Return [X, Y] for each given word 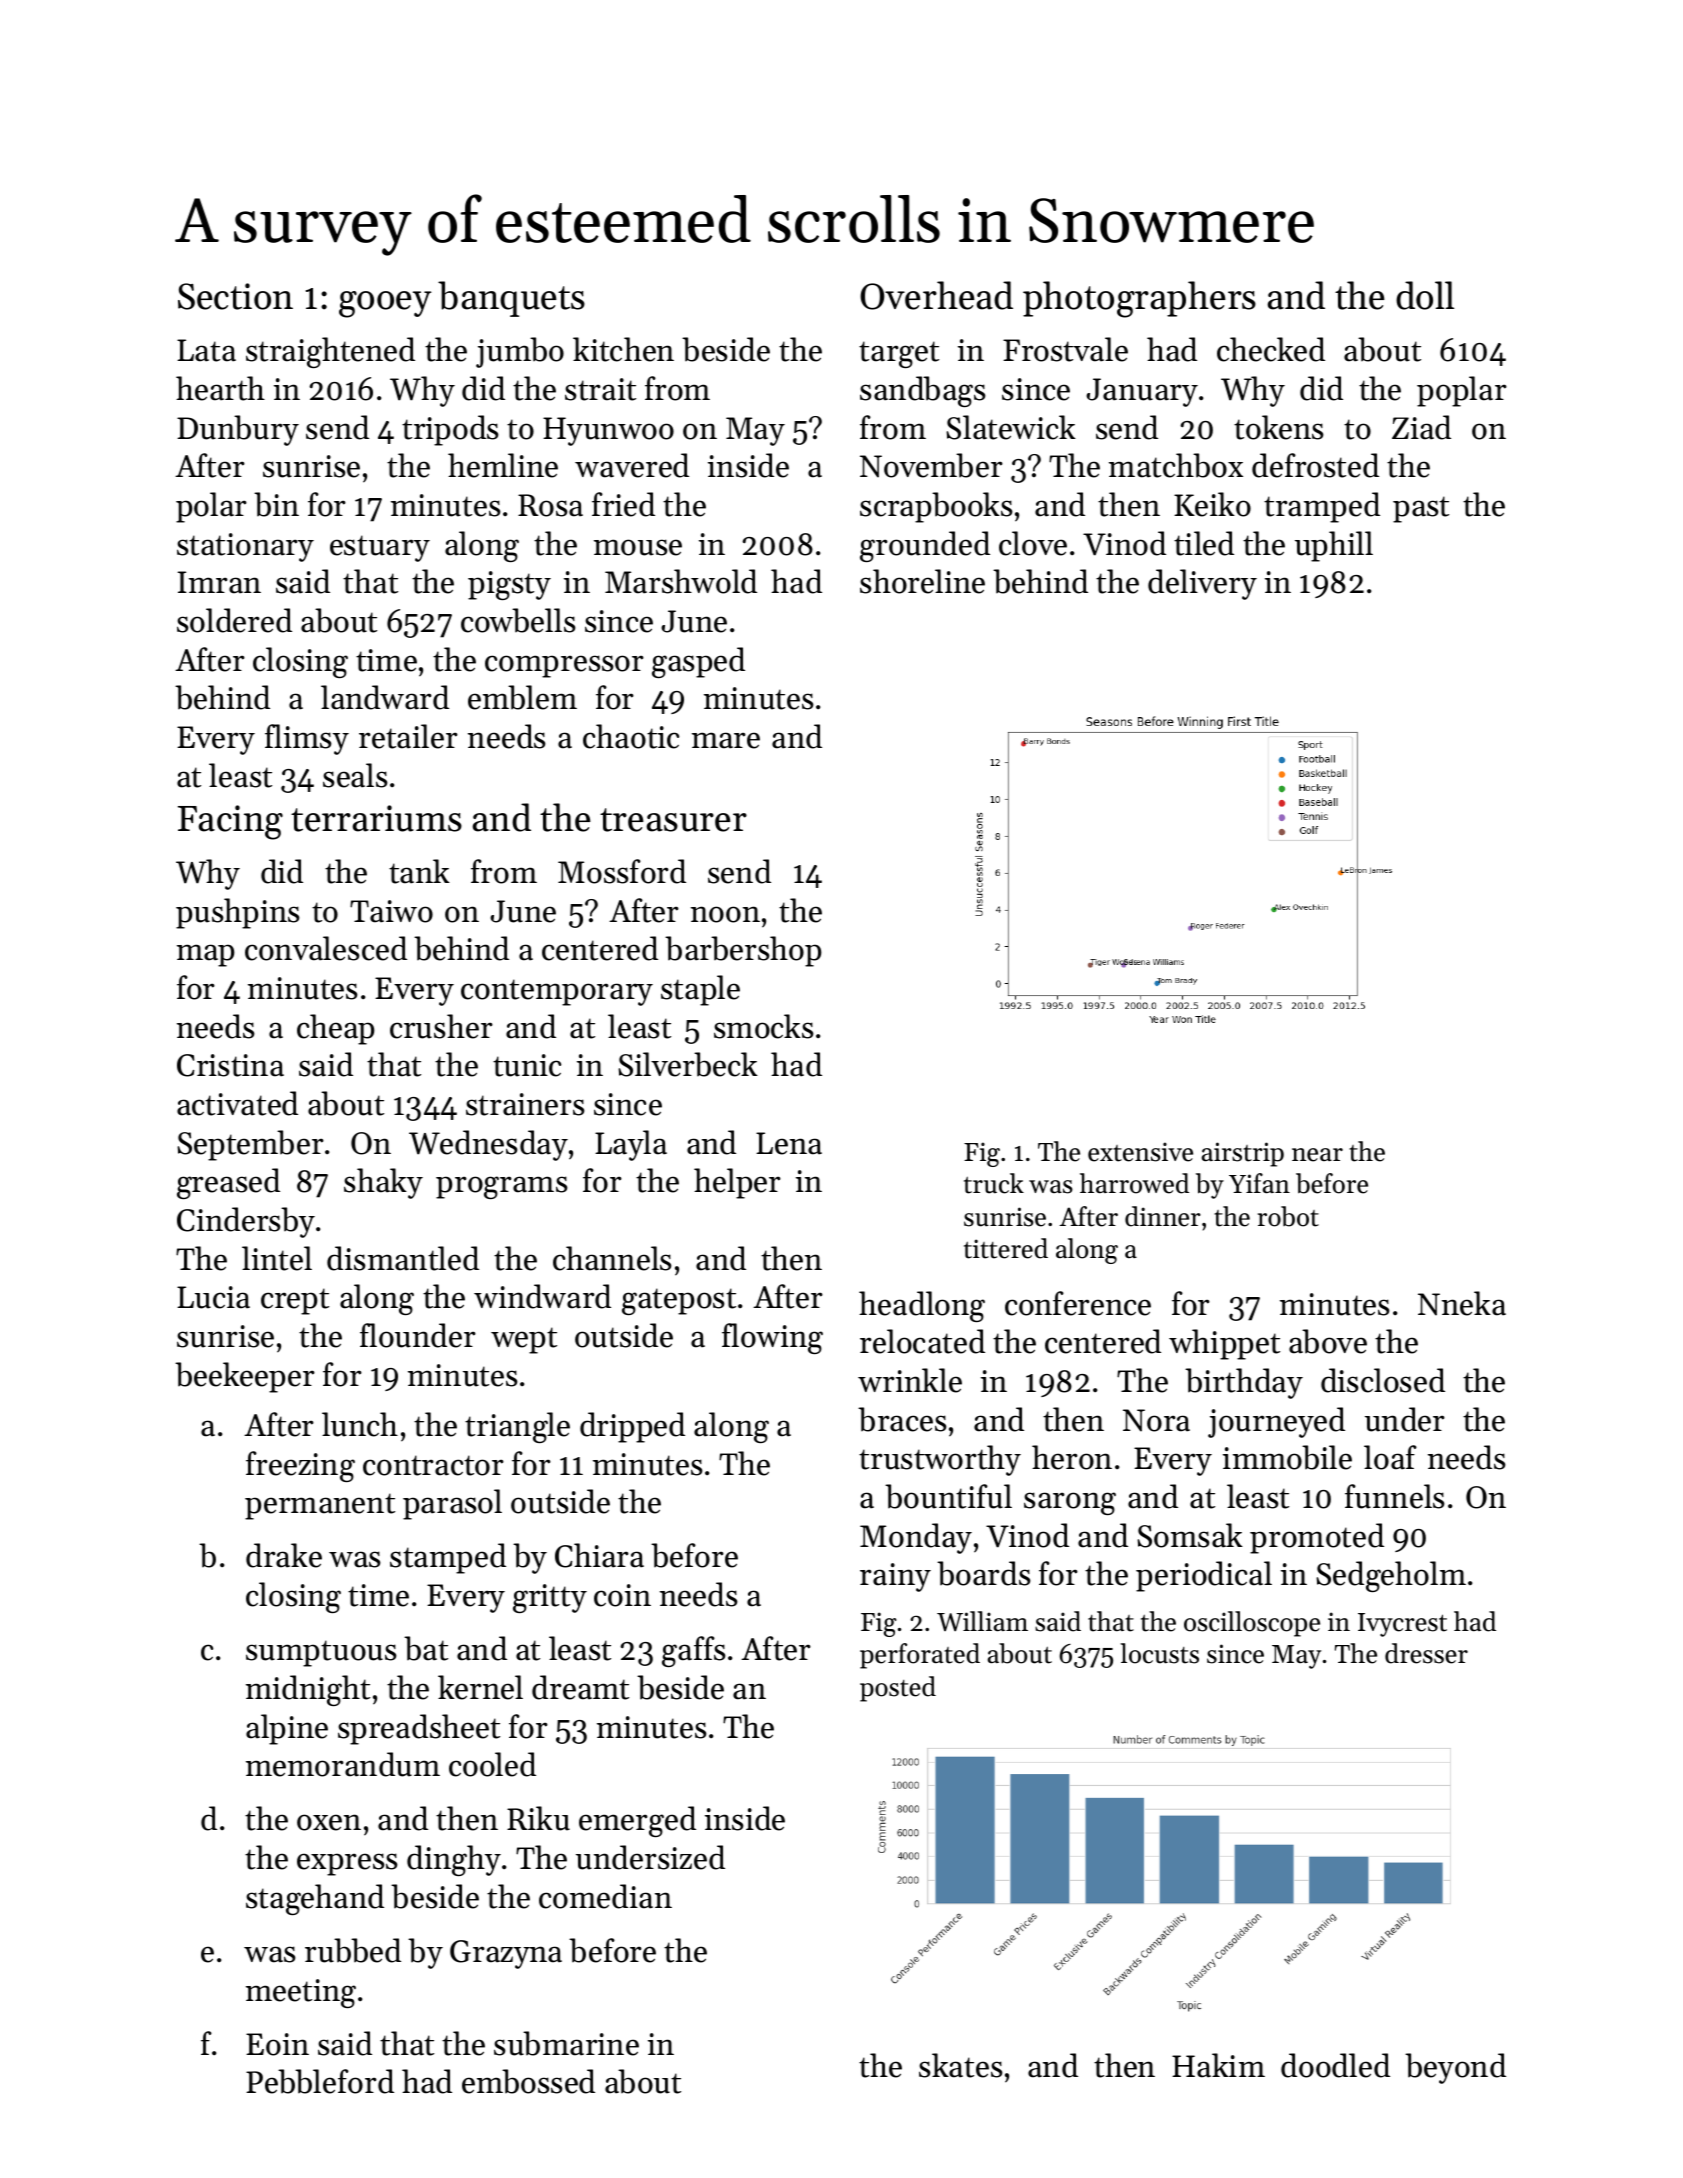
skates [961, 2065]
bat [426, 1648]
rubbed [353, 1950]
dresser [1426, 1653]
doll [1425, 295]
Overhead [936, 295]
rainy [895, 1577]
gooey [385, 304]
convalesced [326, 948]
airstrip [1243, 1154]
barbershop [743, 951]
